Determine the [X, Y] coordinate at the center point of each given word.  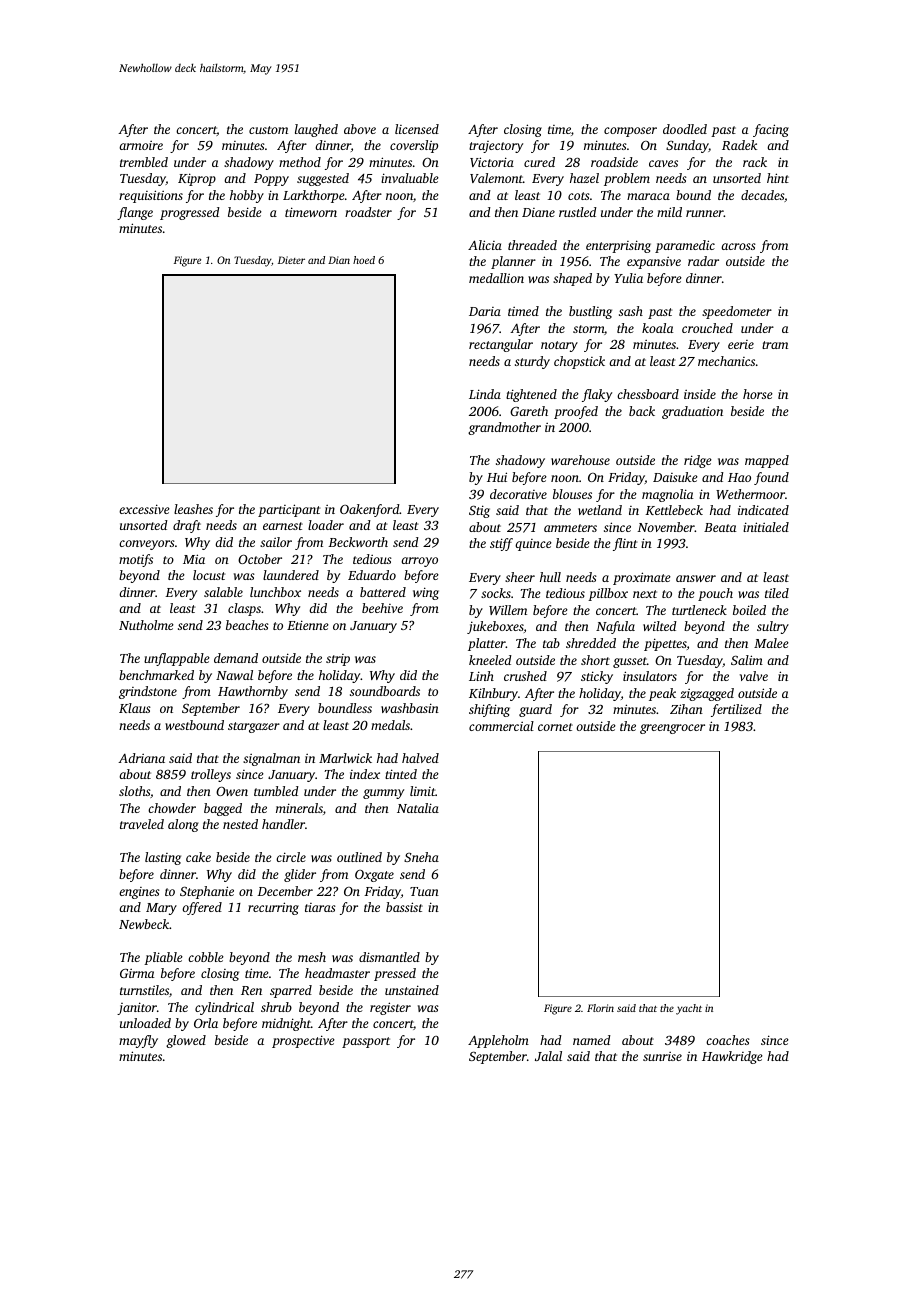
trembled [144, 162]
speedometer [737, 312]
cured [539, 162]
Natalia [418, 808]
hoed [364, 260]
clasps [244, 609]
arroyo [419, 562]
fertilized [736, 710]
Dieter [291, 260]
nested [240, 824]
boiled [749, 610]
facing [771, 130]
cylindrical [224, 1008]
